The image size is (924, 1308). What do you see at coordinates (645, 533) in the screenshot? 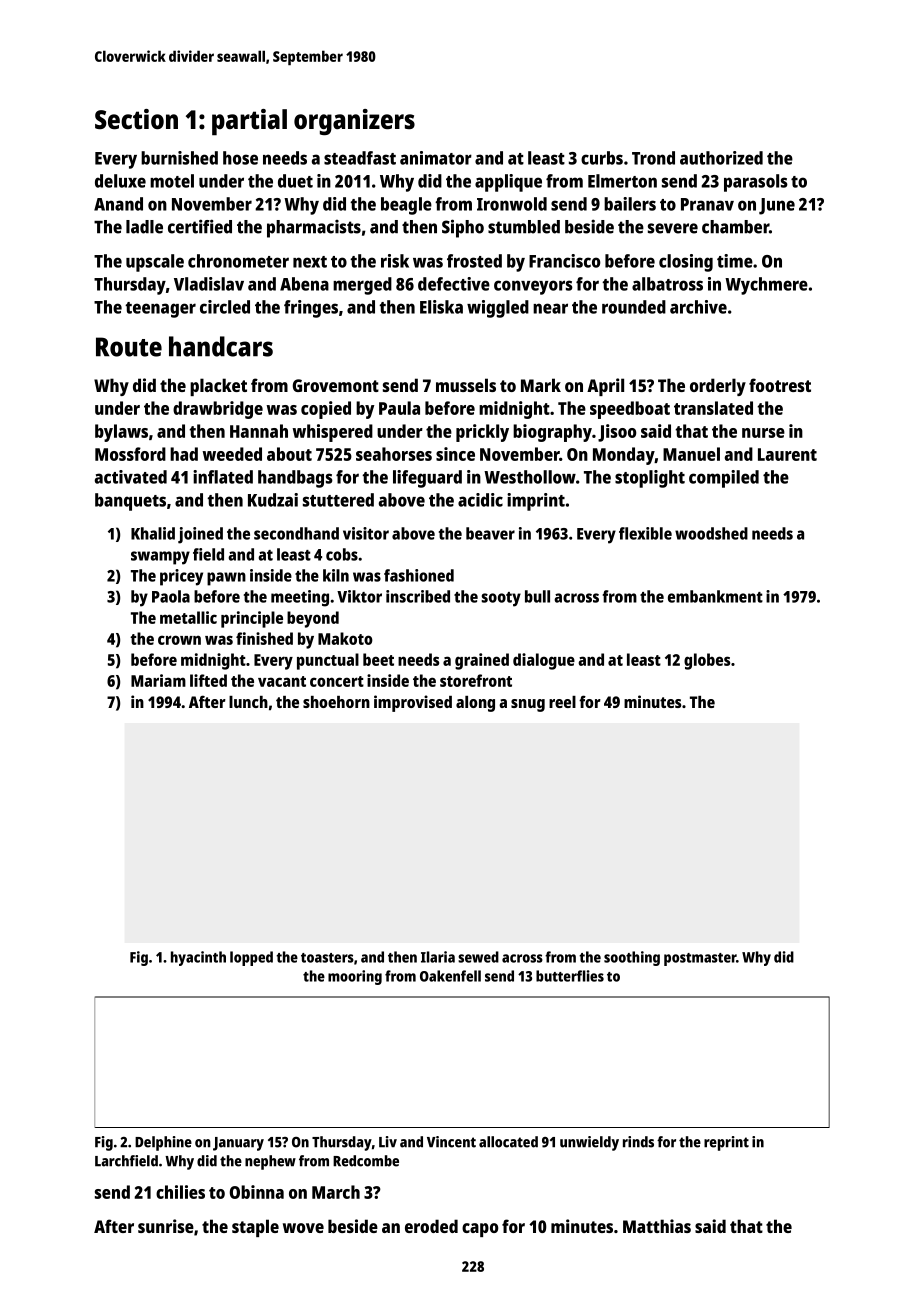
I see `flexible` at bounding box center [645, 533].
